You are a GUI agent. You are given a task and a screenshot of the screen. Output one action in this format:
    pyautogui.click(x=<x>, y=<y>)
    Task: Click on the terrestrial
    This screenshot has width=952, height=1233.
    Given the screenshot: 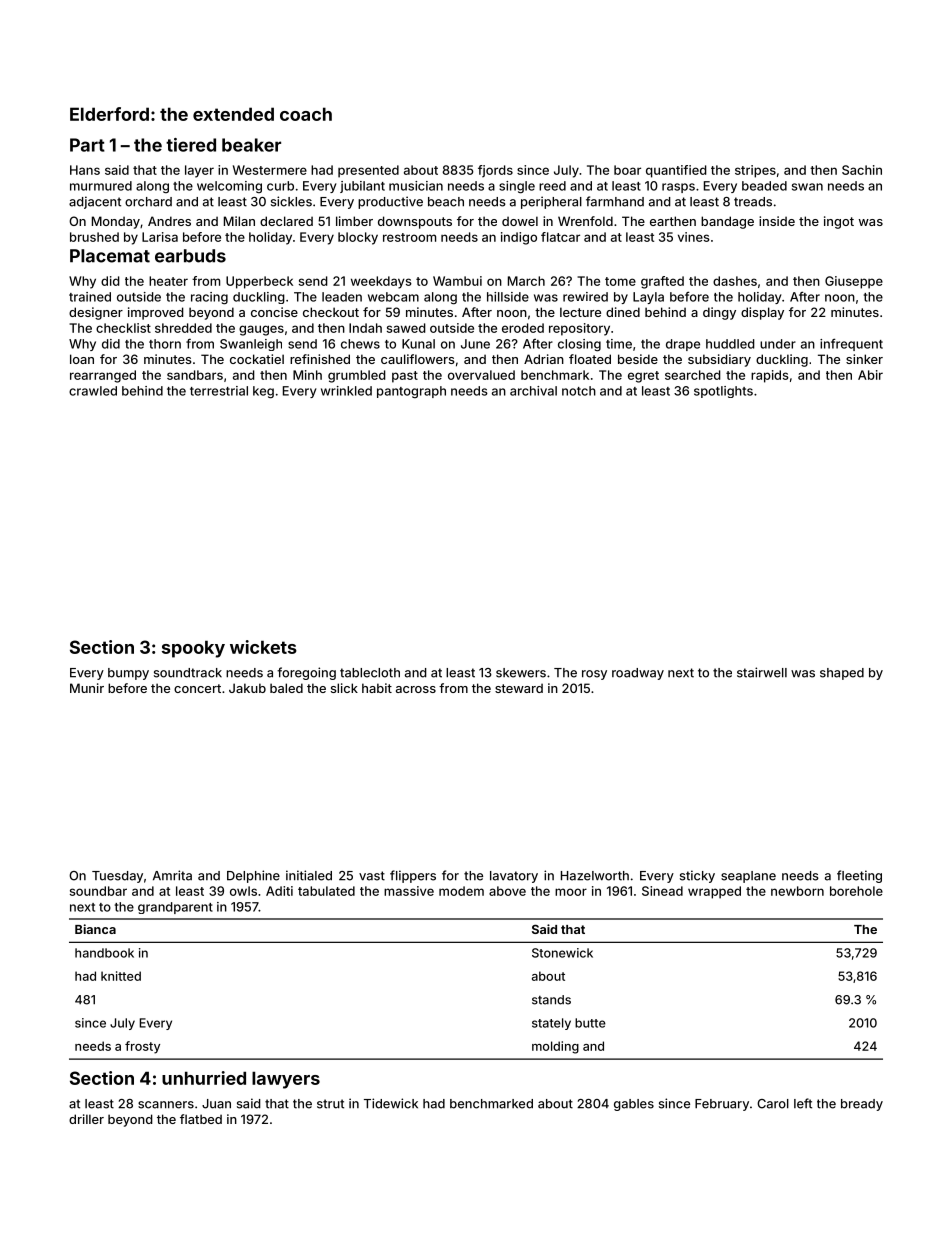 What is the action you would take?
    pyautogui.click(x=219, y=391)
